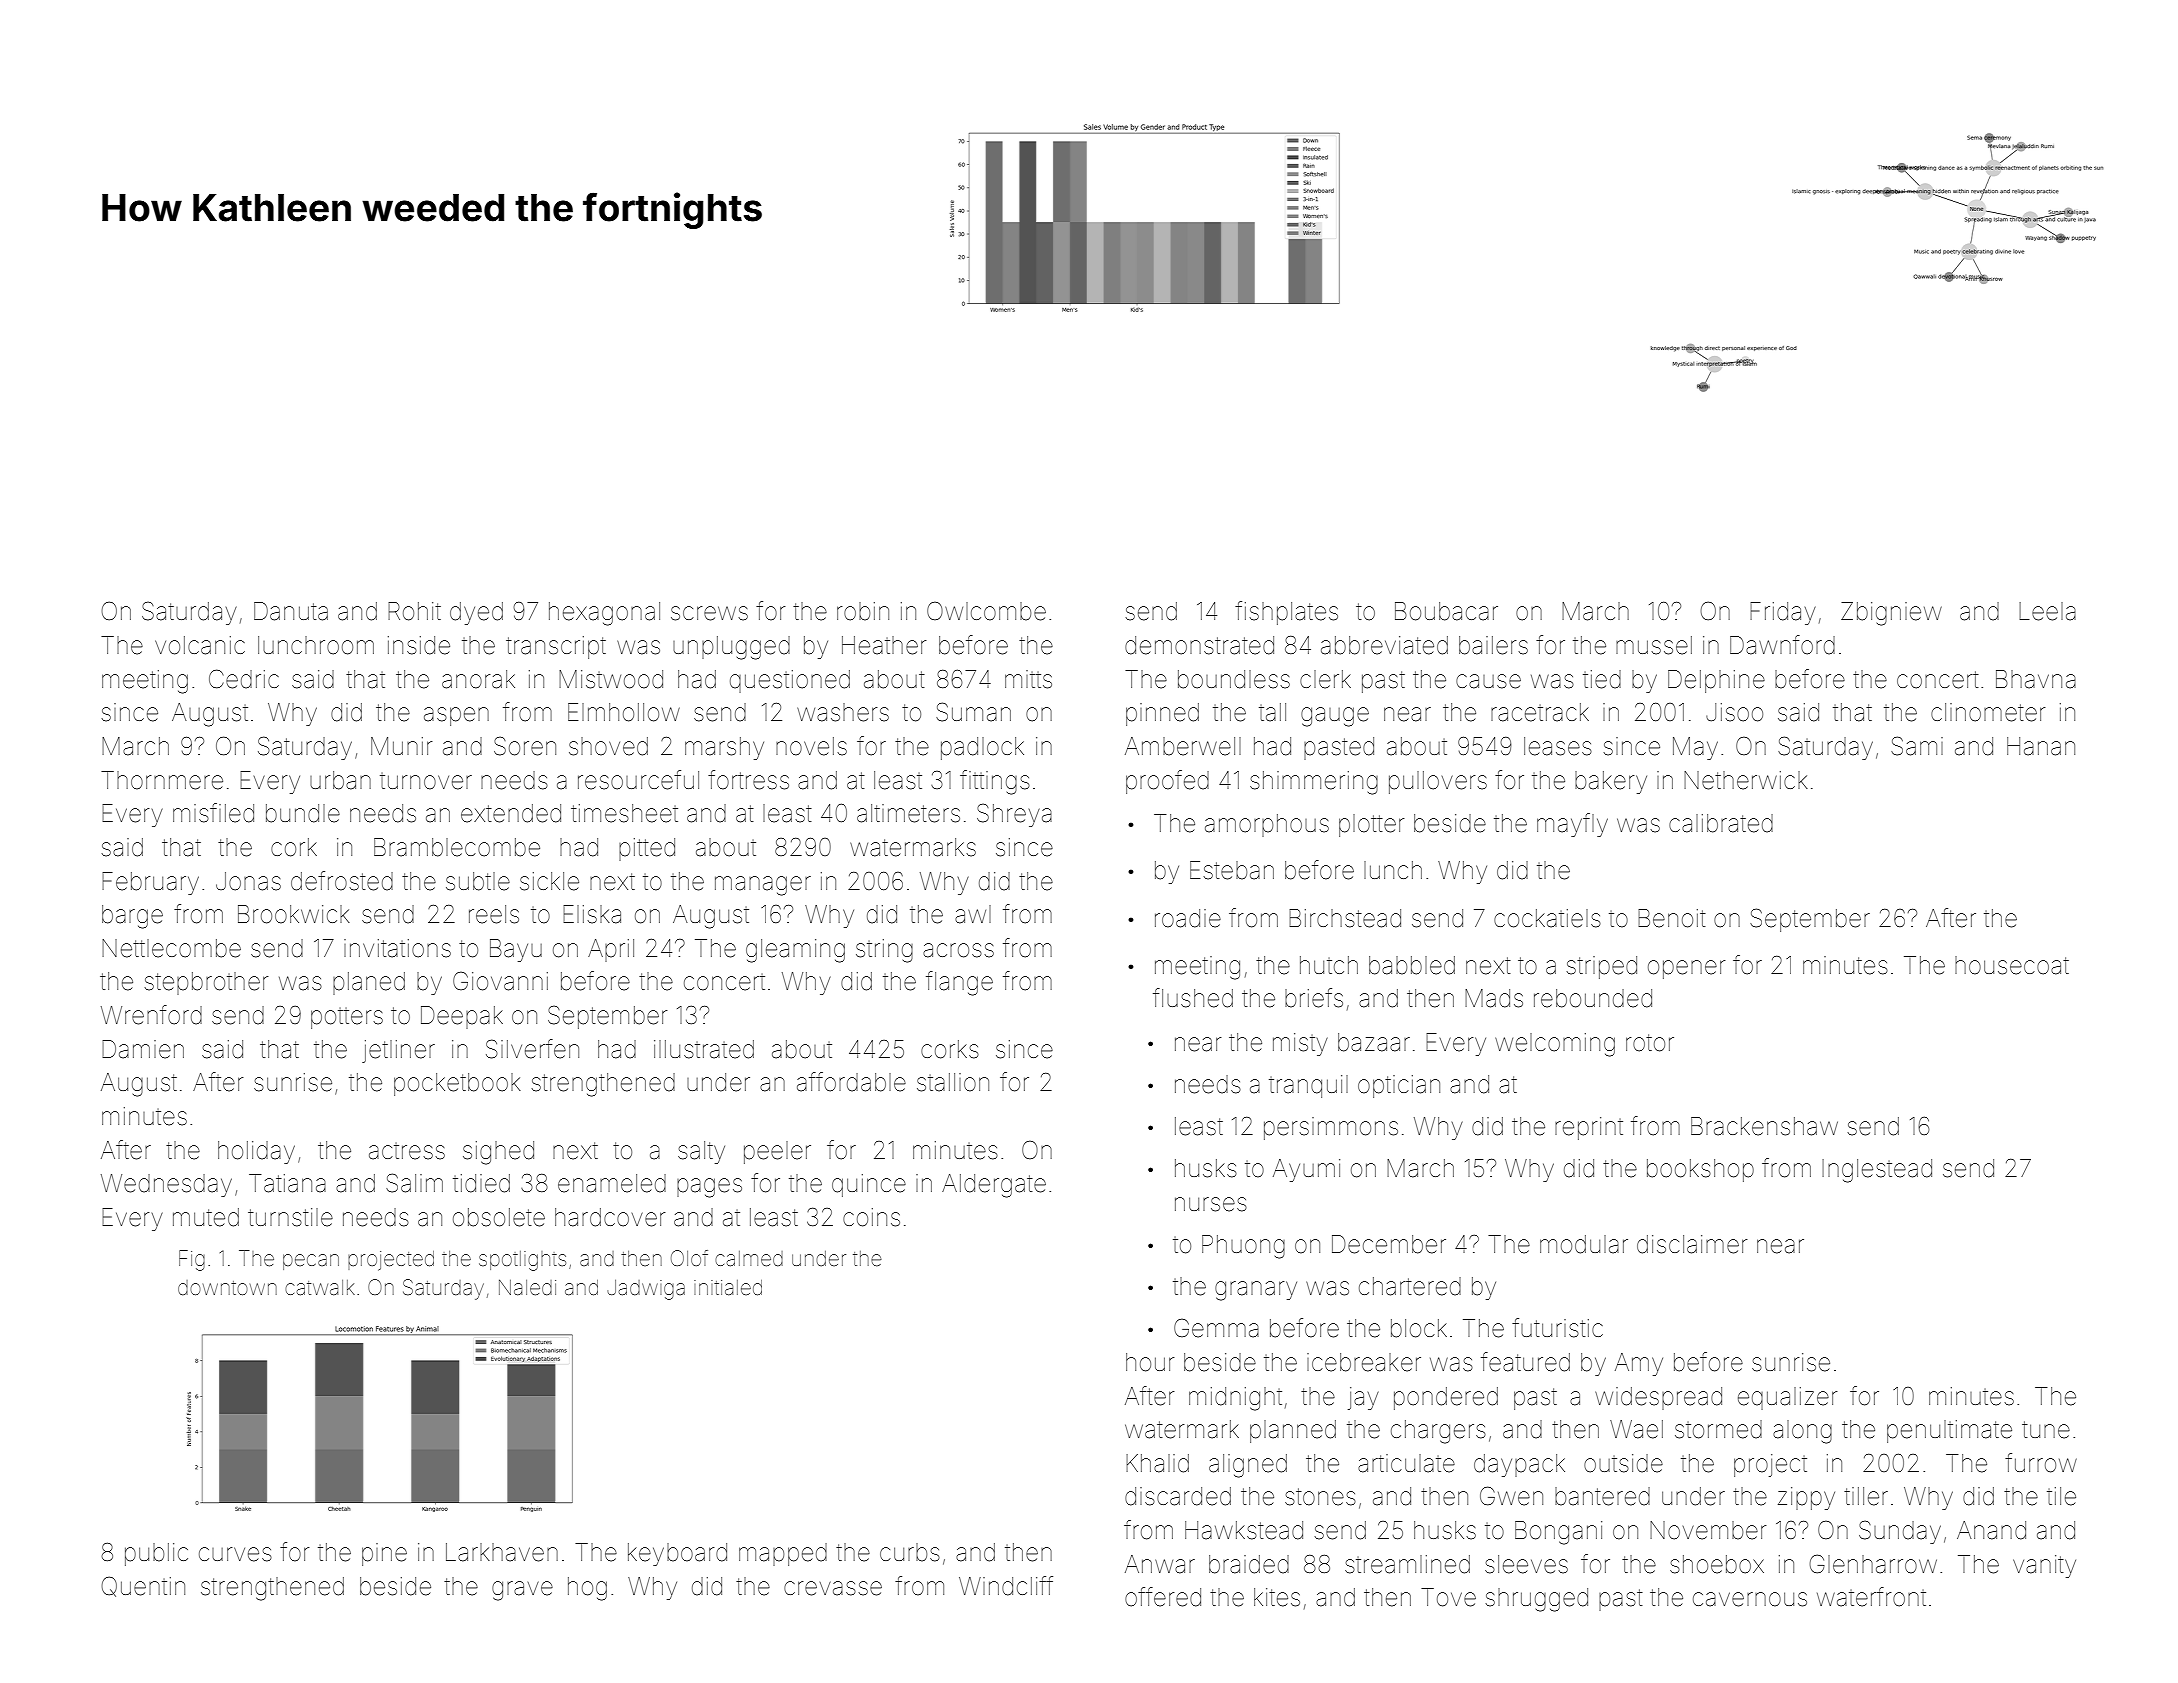 This page has width=2178, height=1683. Describe the element at coordinates (994, 1186) in the page. I see `Aldergate` at that location.
